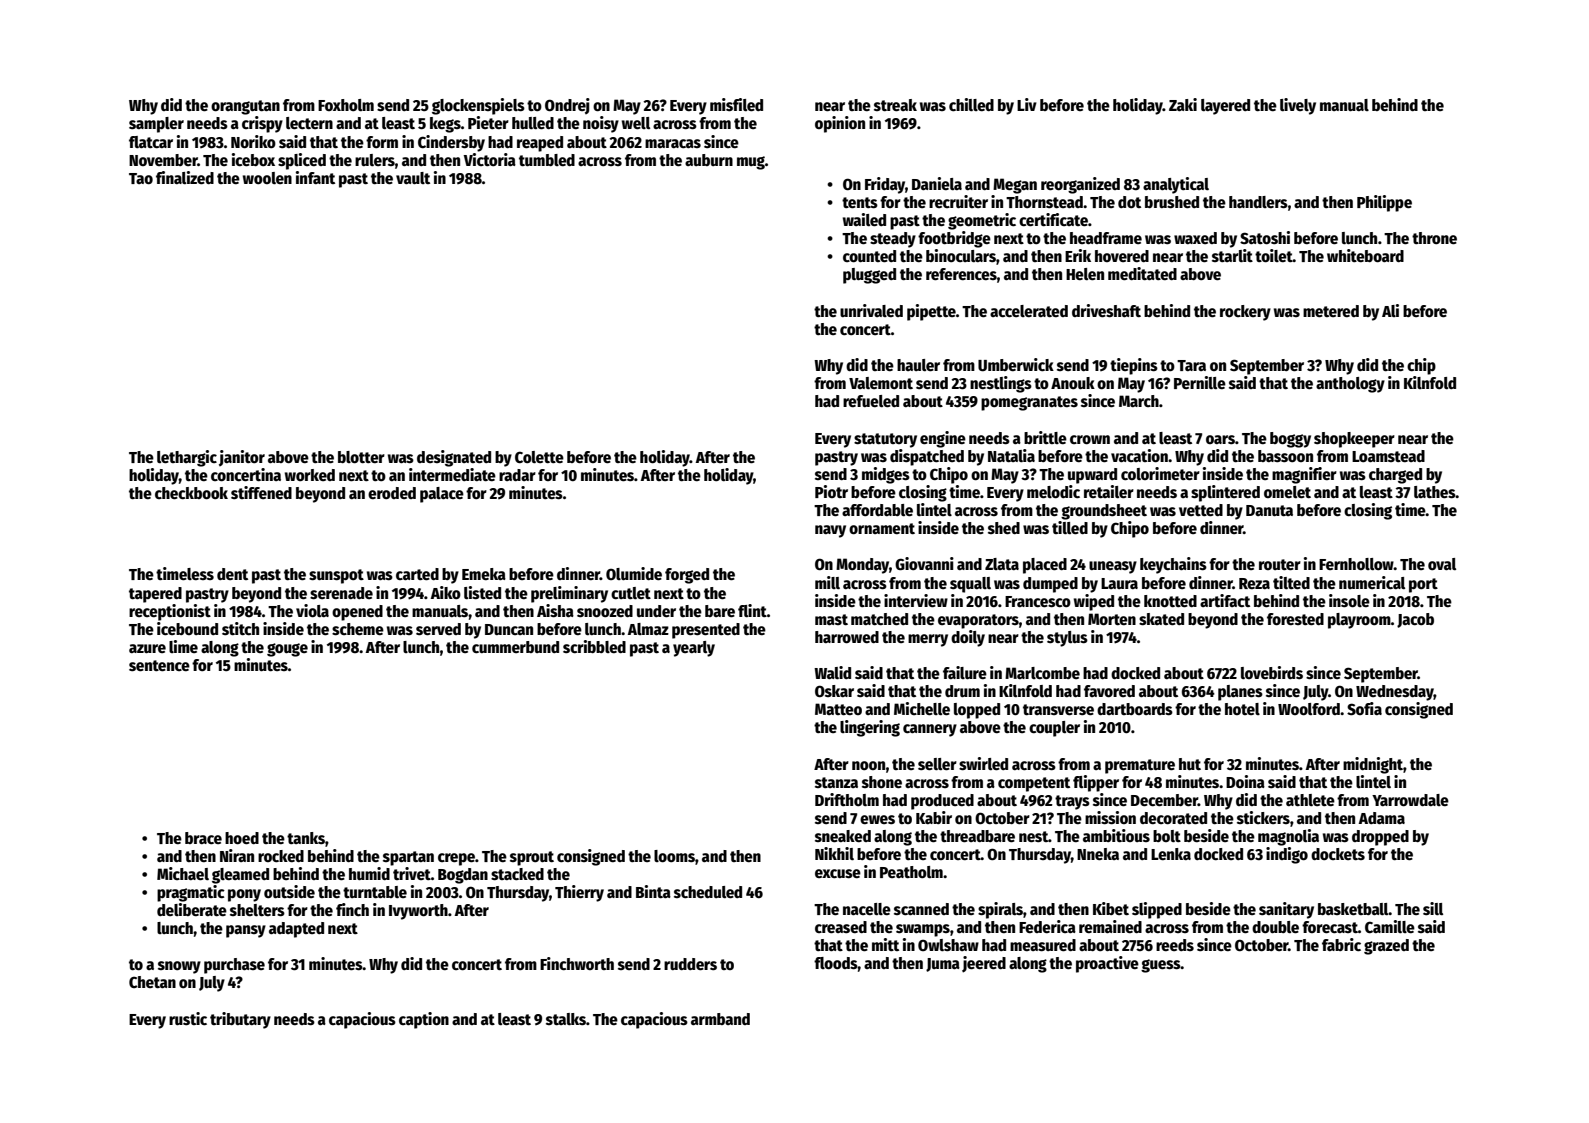 This page has width=1589, height=1123. What do you see at coordinates (634, 574) in the page?
I see `Olumide` at bounding box center [634, 574].
